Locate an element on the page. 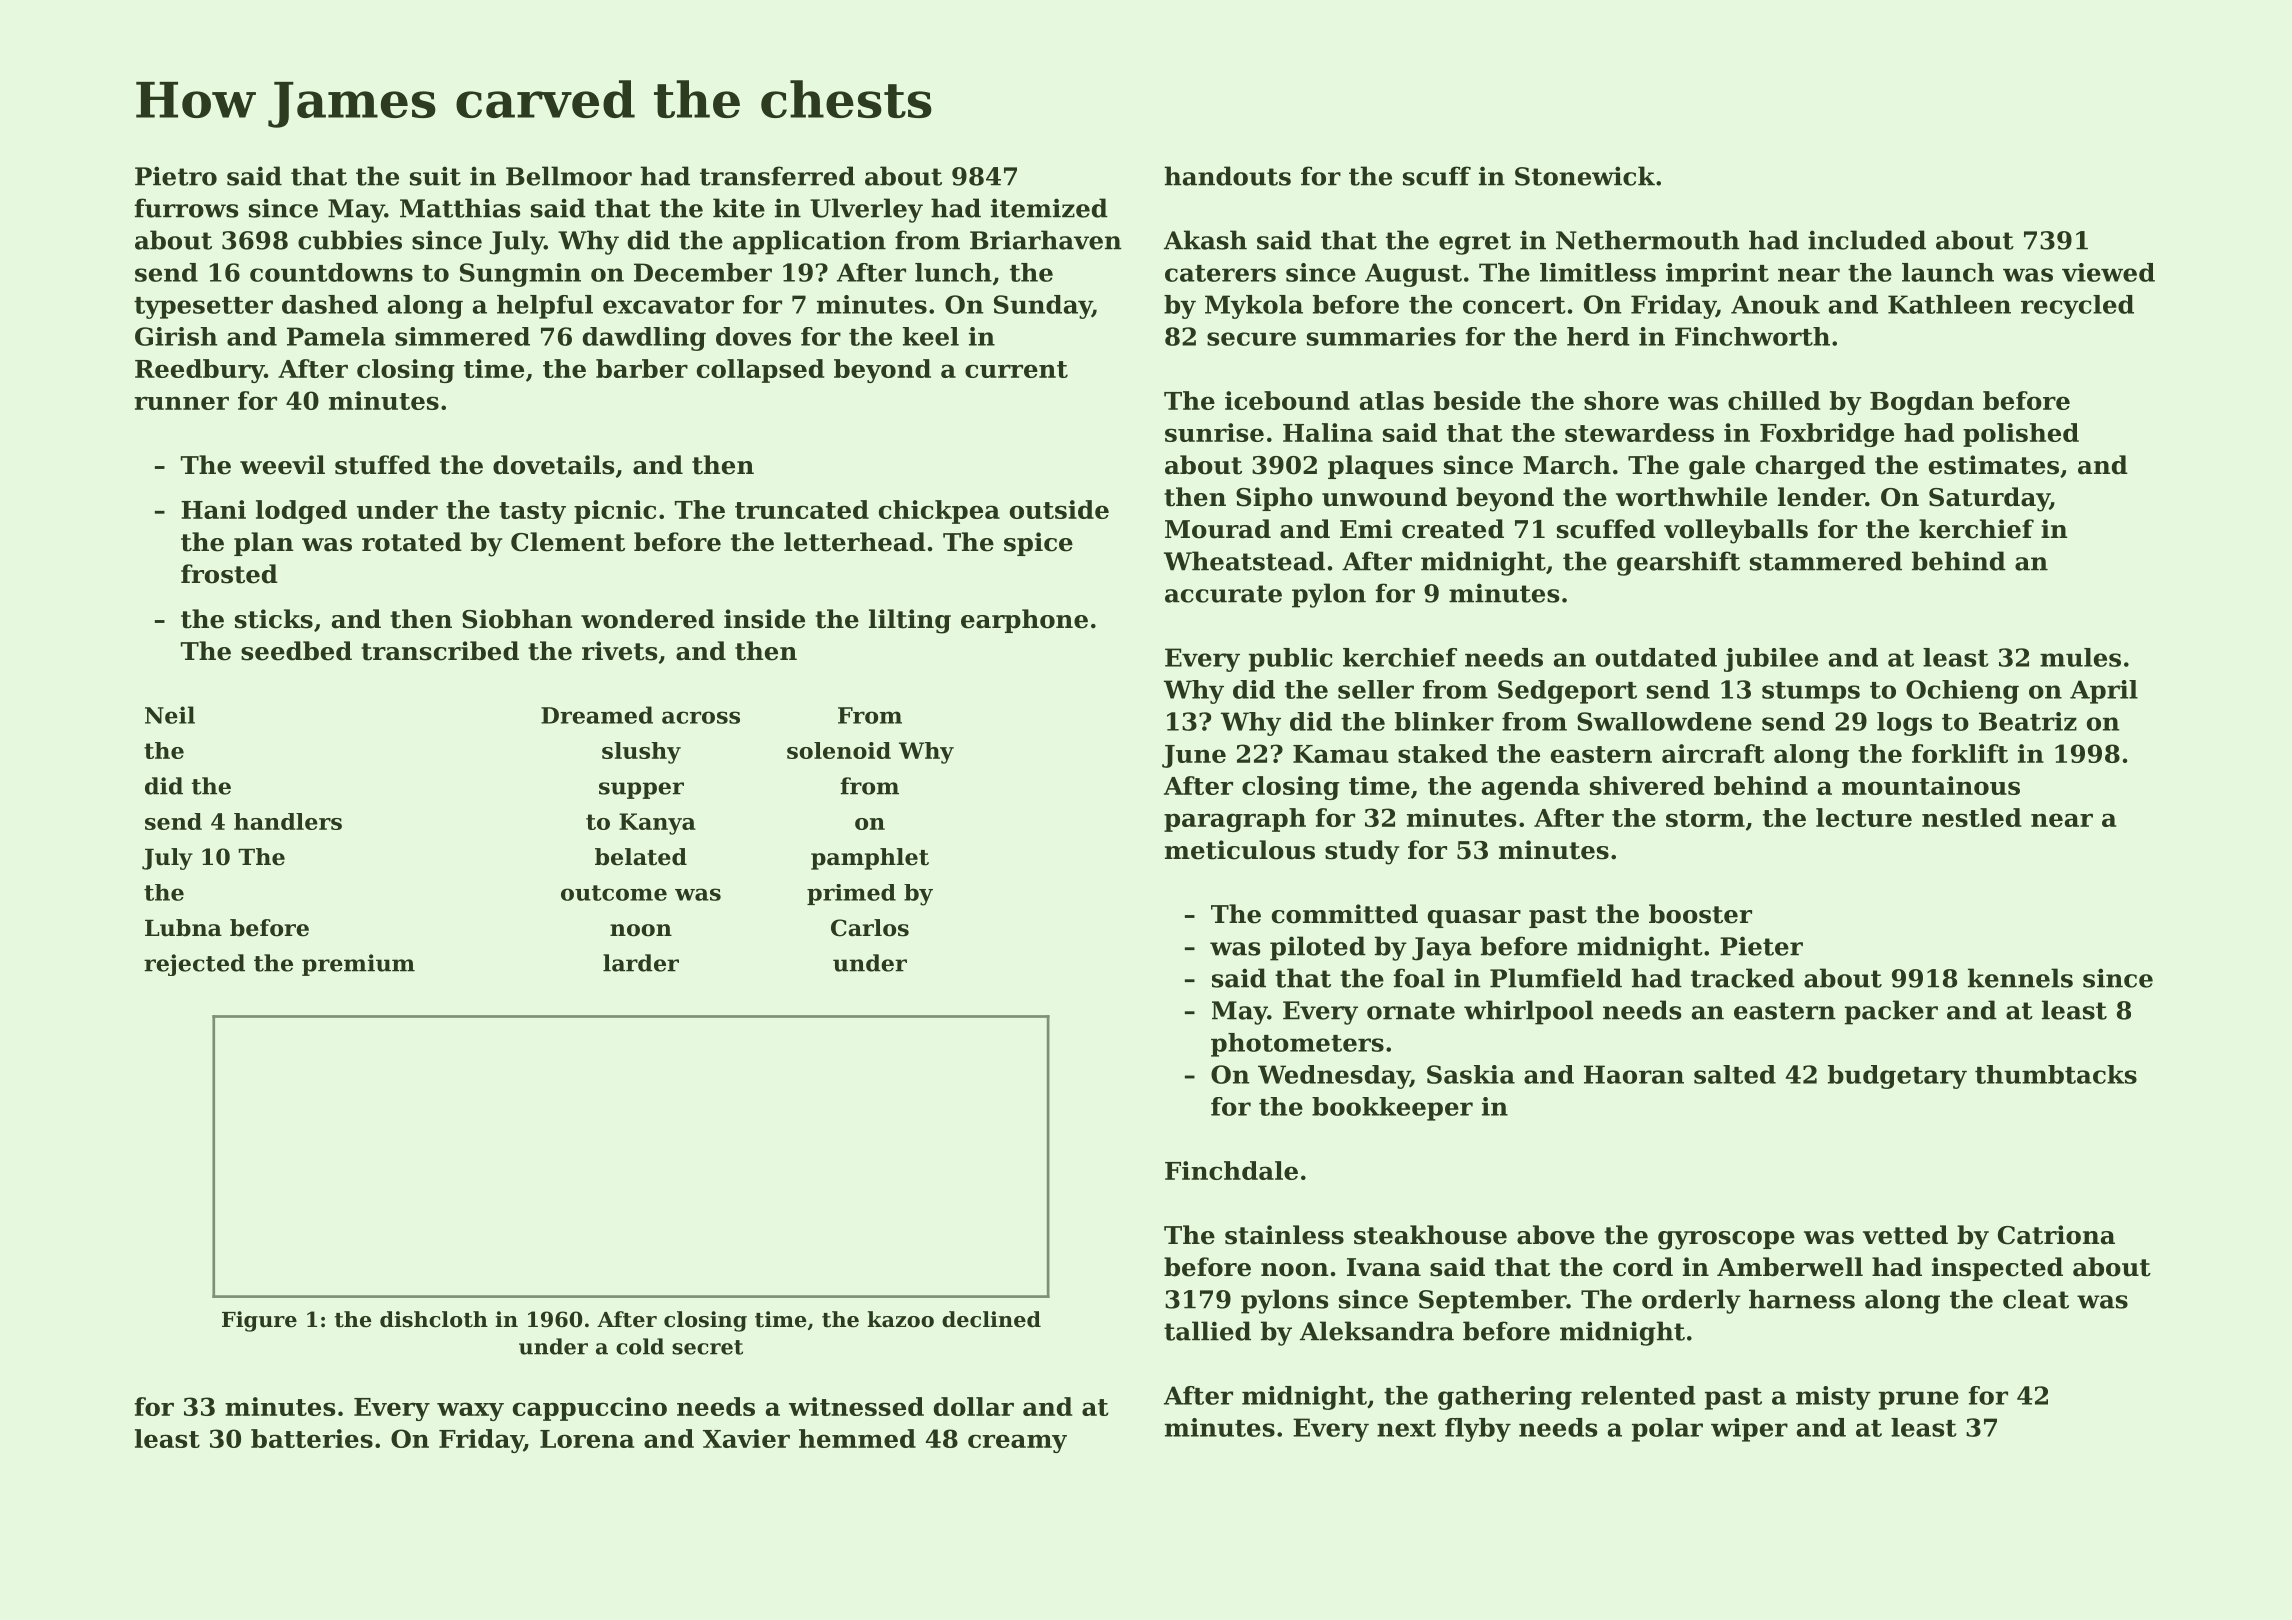 The image size is (2292, 1620). Wednesday is located at coordinates (1334, 1077).
